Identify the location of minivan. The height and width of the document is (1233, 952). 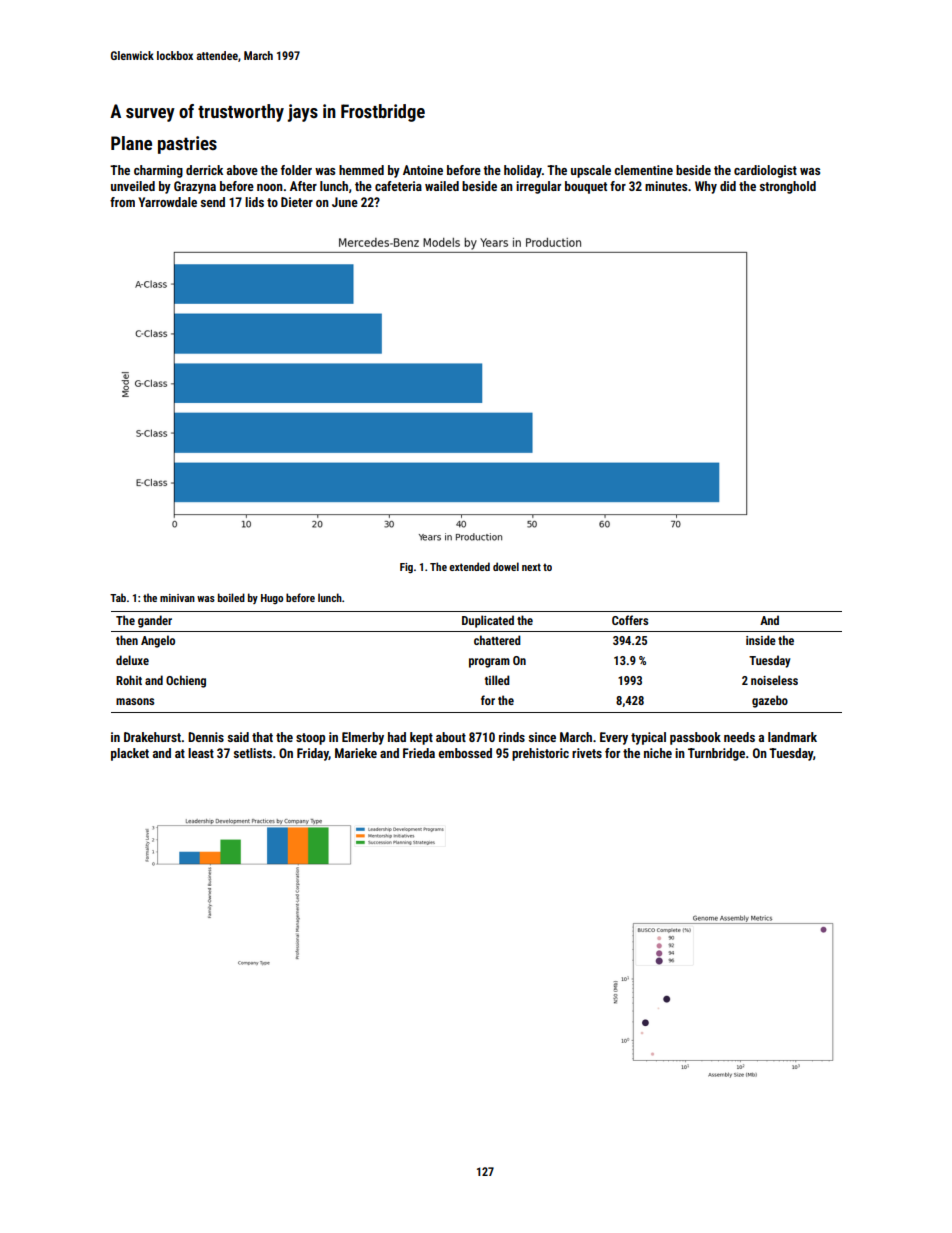
(177, 598).
